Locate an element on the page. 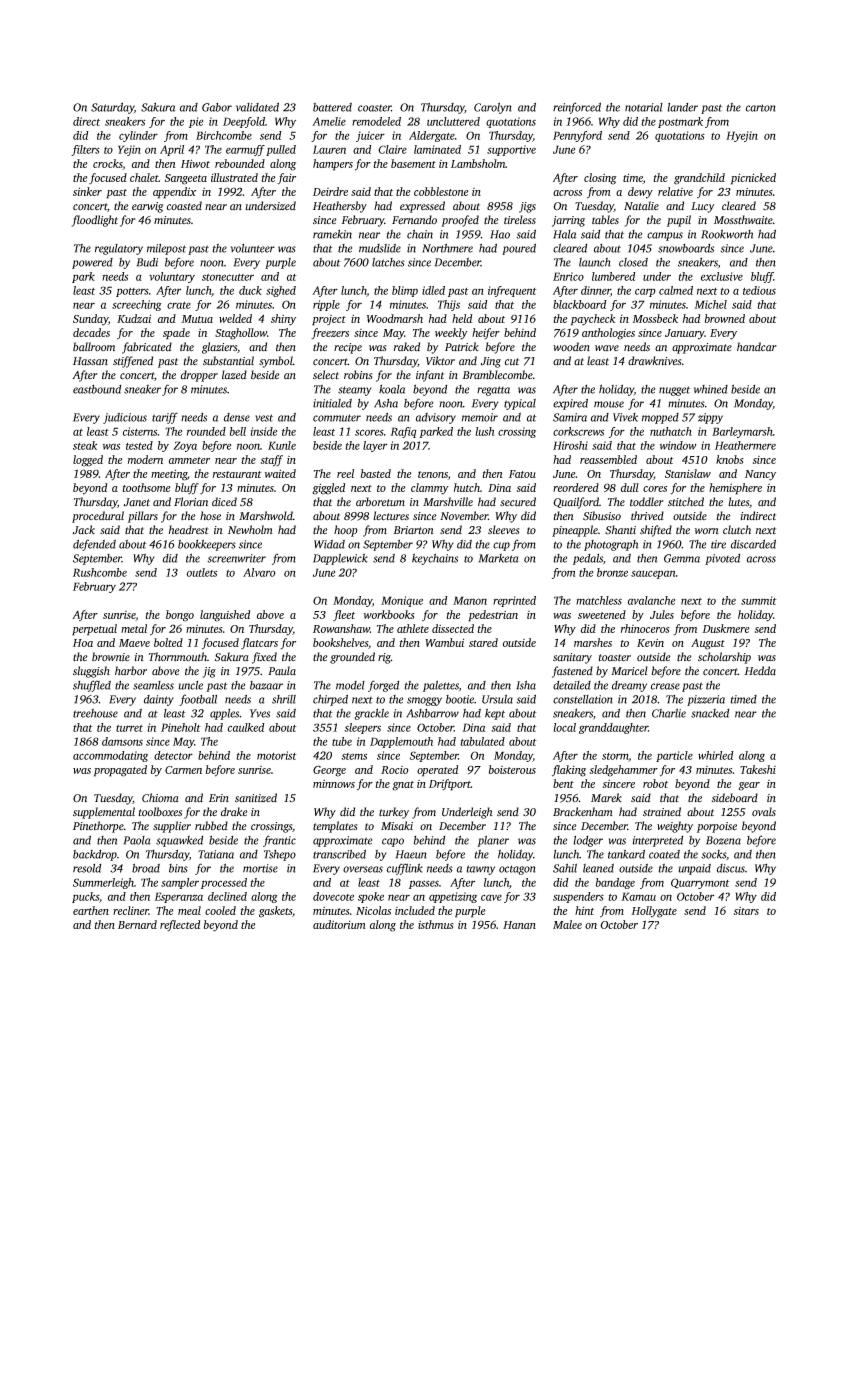 This document has height=1400, width=849. juicer is located at coordinates (370, 136).
